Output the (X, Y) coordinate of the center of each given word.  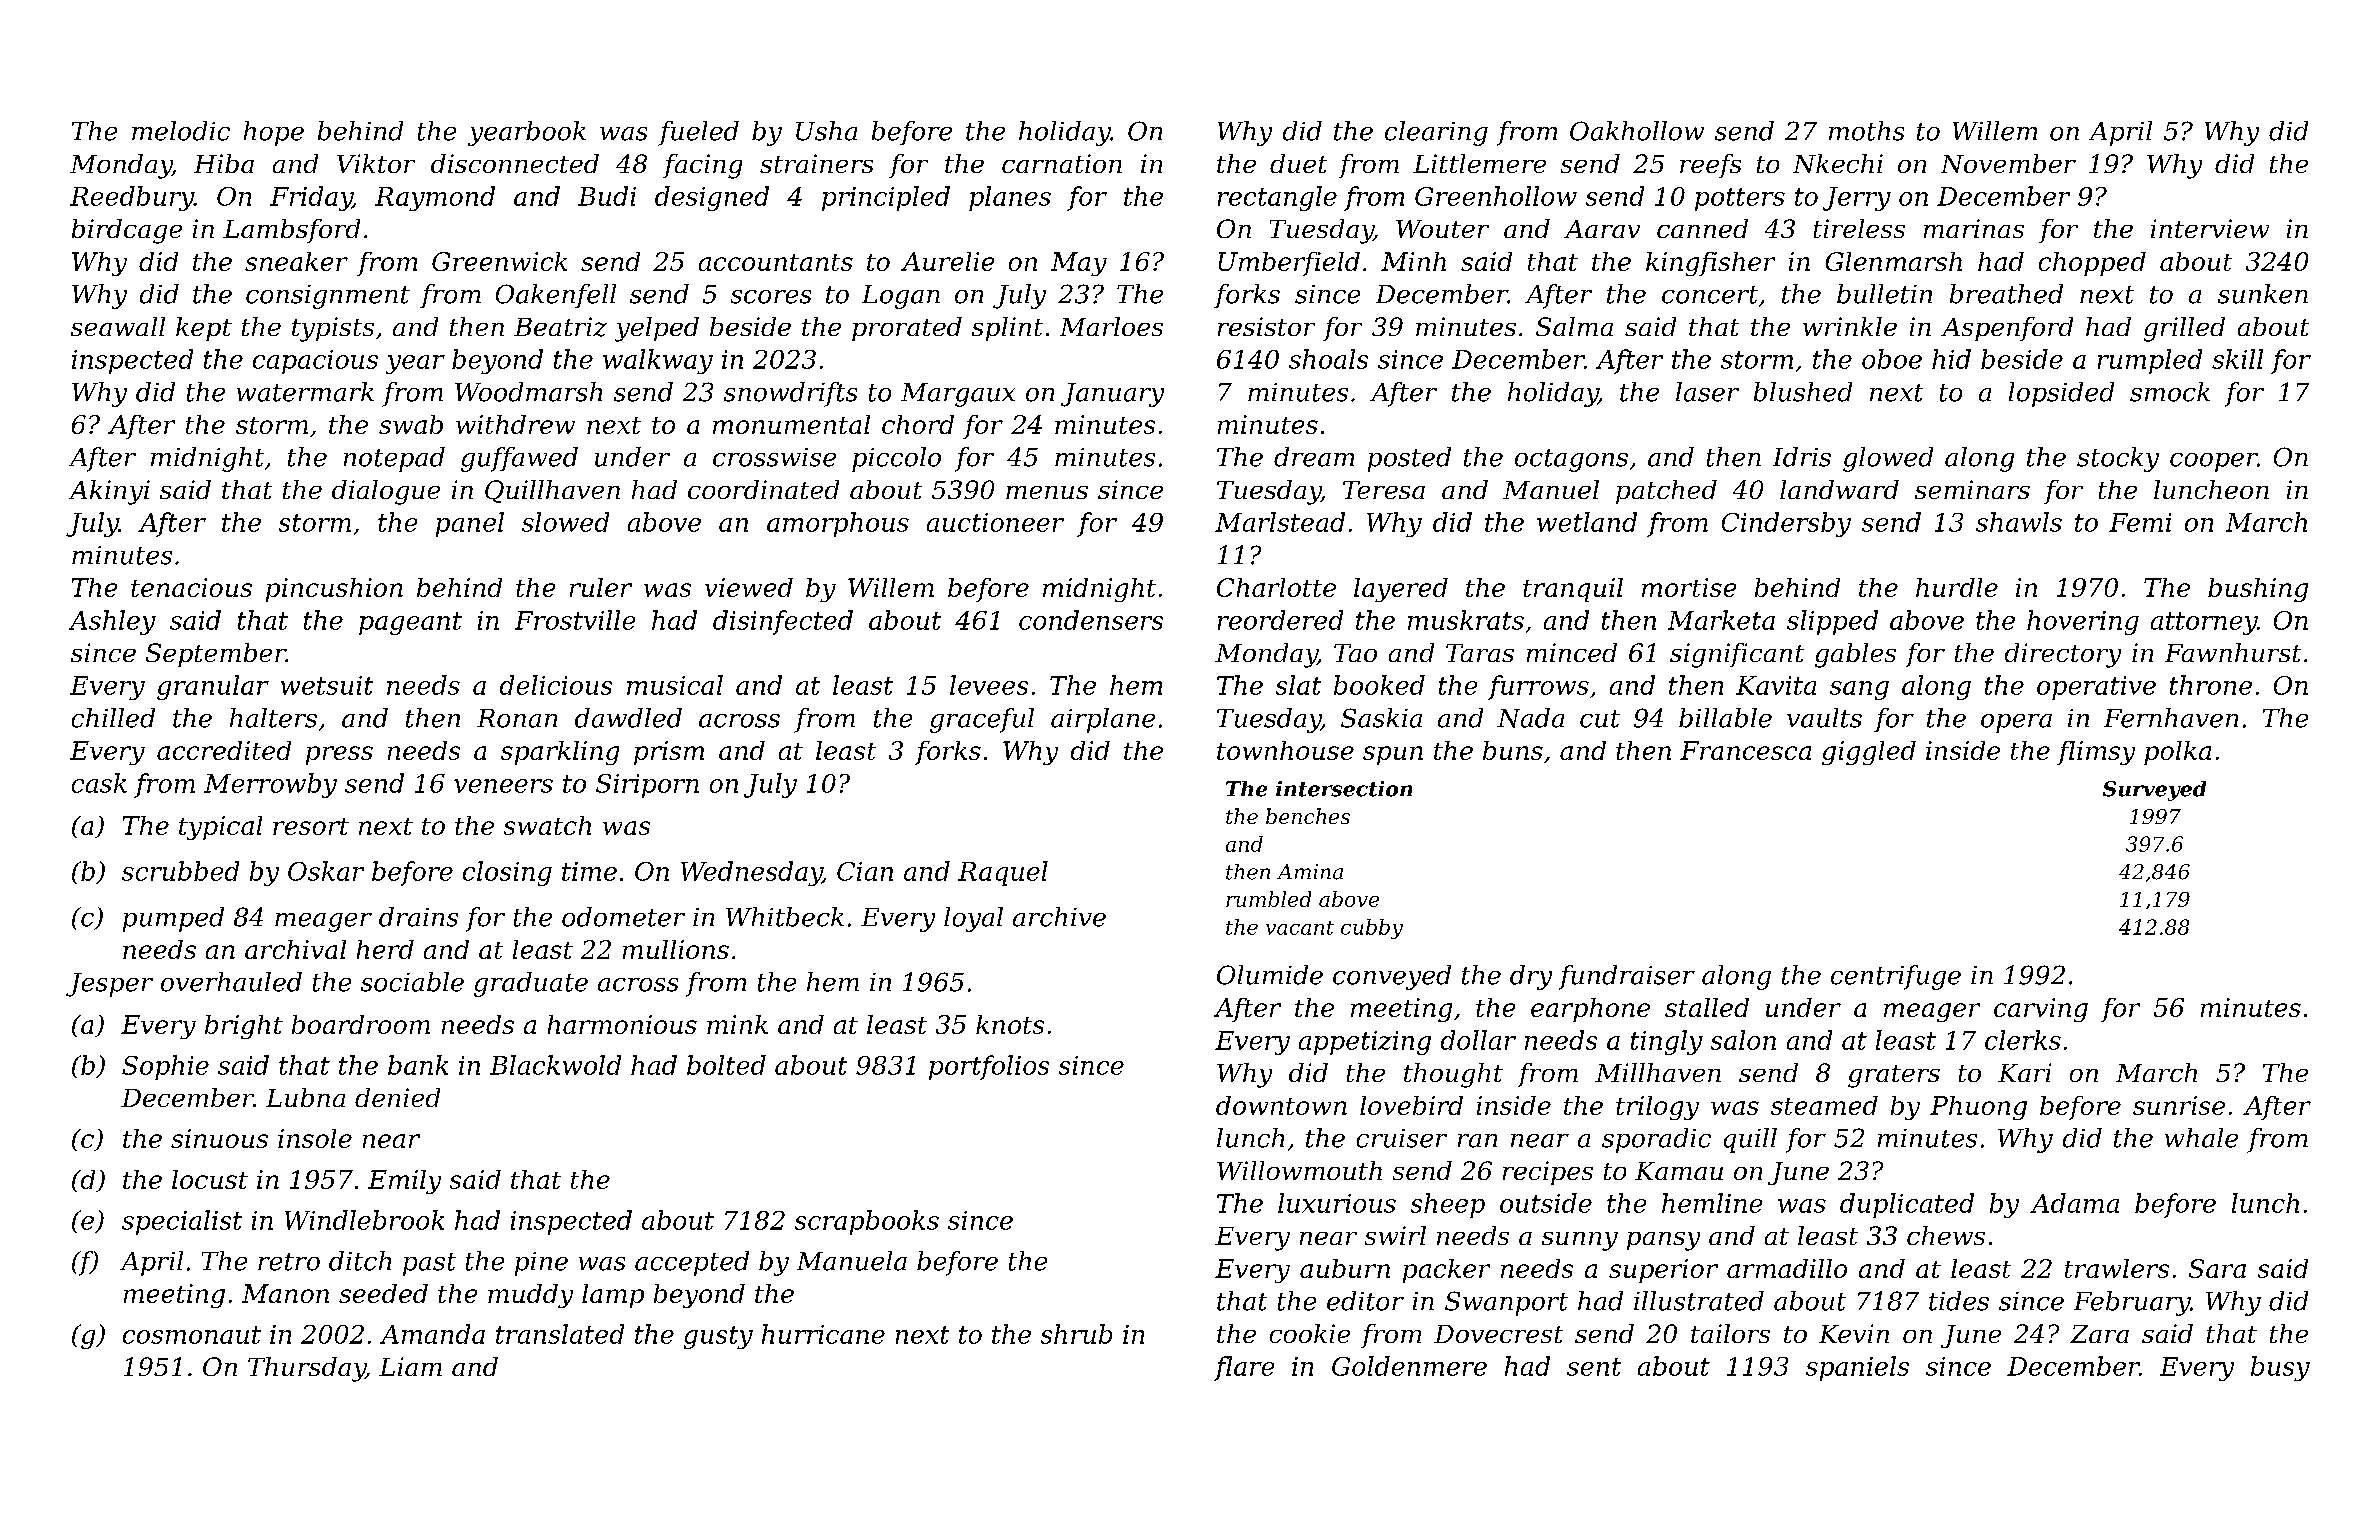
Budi (607, 196)
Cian (865, 871)
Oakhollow (1637, 131)
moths (1866, 131)
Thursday (307, 1369)
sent (1594, 1367)
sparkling (560, 753)
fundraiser (1627, 977)
